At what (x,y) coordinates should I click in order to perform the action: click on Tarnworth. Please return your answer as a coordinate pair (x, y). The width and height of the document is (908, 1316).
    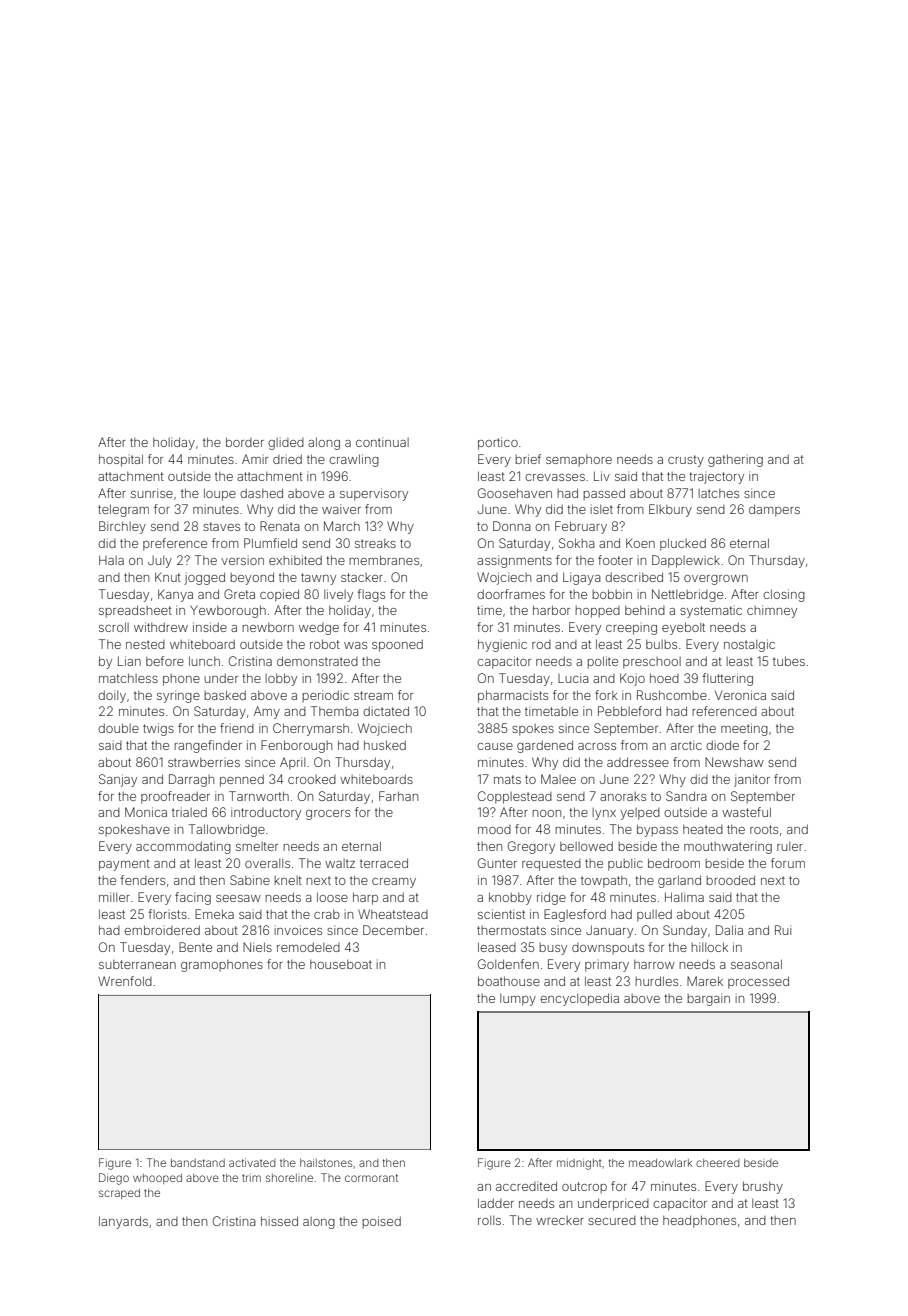
    Looking at the image, I should click on (259, 796).
